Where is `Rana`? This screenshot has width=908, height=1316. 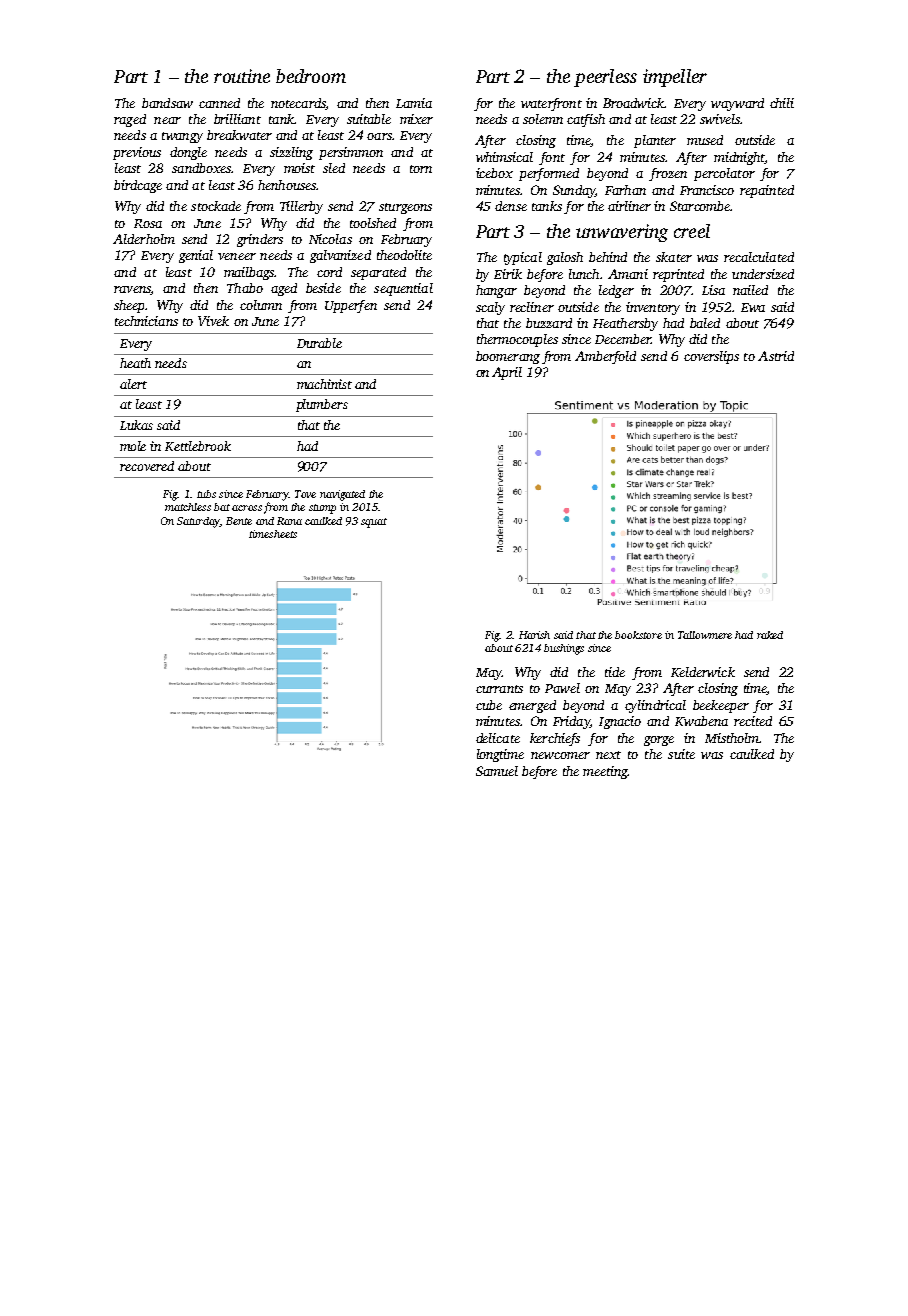
Rana is located at coordinates (289, 521).
